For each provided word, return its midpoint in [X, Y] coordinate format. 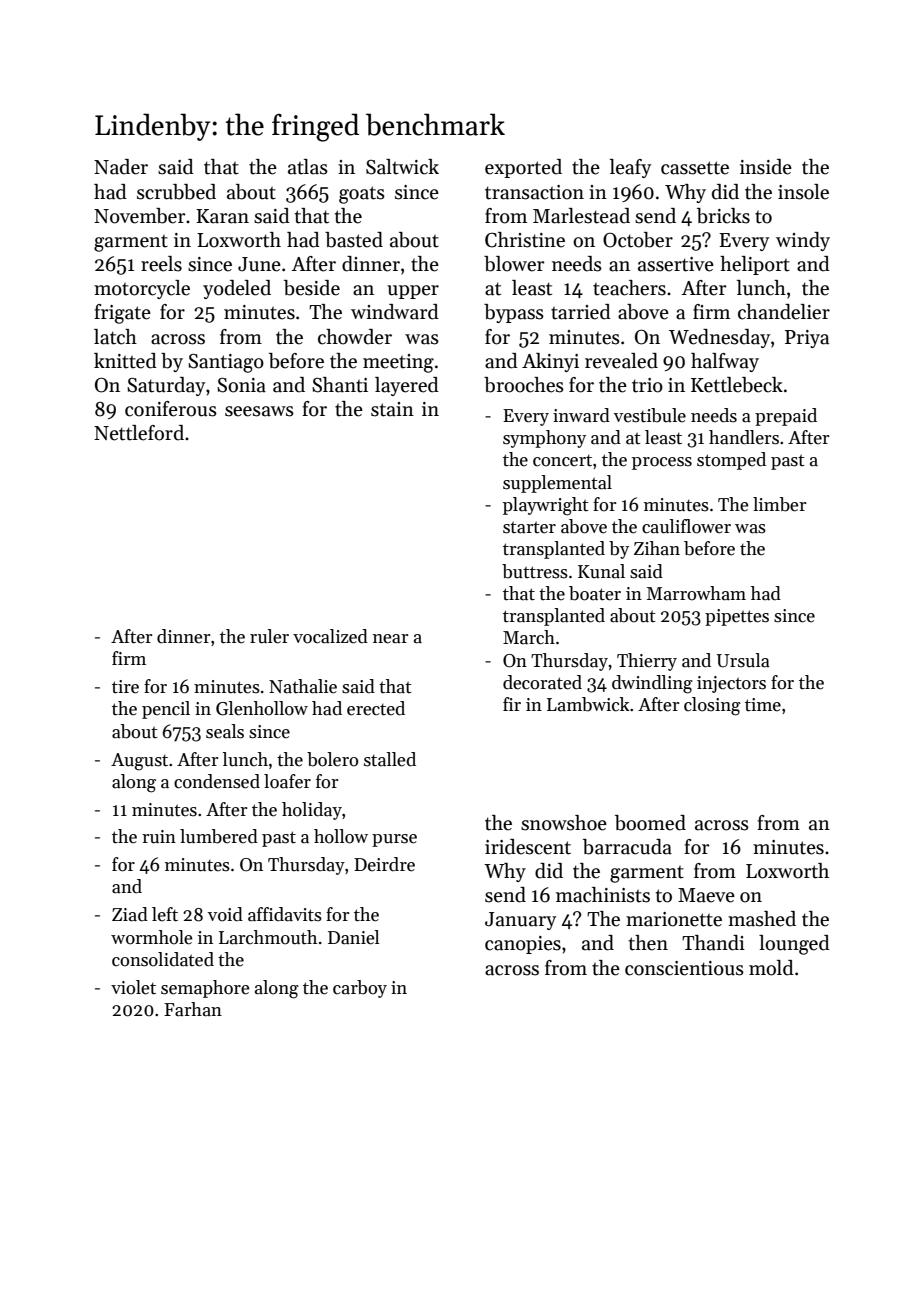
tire [125, 687]
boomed [650, 823]
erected [376, 708]
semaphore [205, 989]
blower [514, 264]
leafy [630, 168]
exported [523, 168]
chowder [355, 337]
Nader [121, 167]
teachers [629, 288]
